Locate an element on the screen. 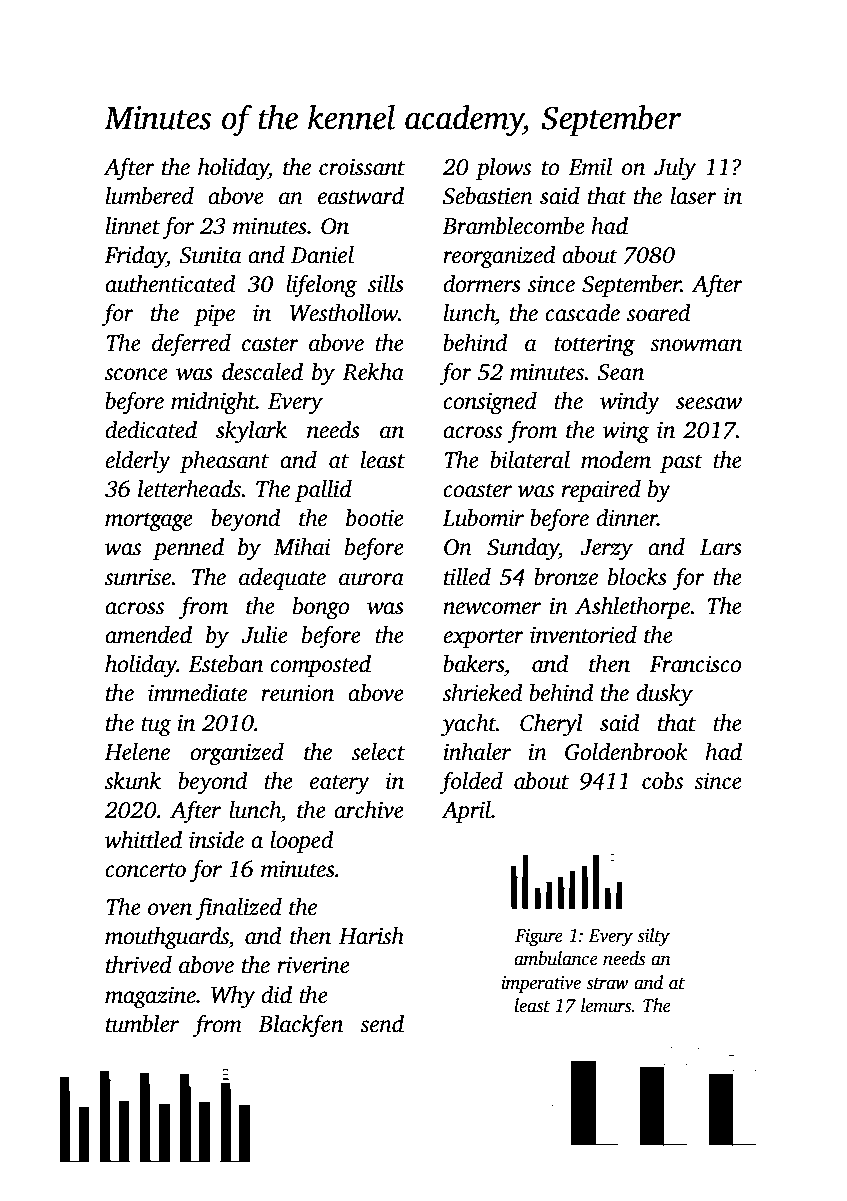  newcomer is located at coordinates (492, 608).
